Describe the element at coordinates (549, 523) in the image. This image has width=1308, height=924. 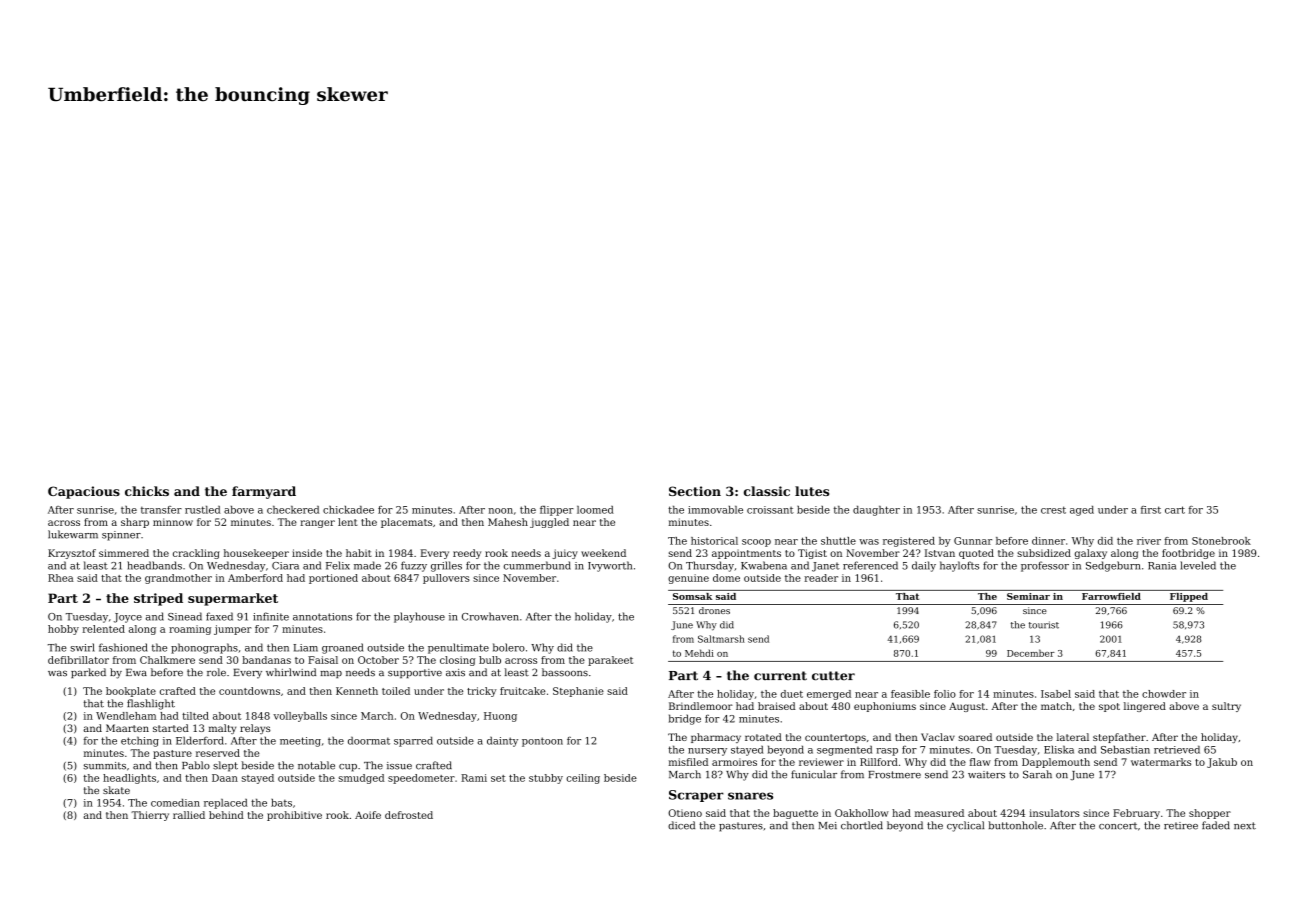
I see `juggled` at that location.
